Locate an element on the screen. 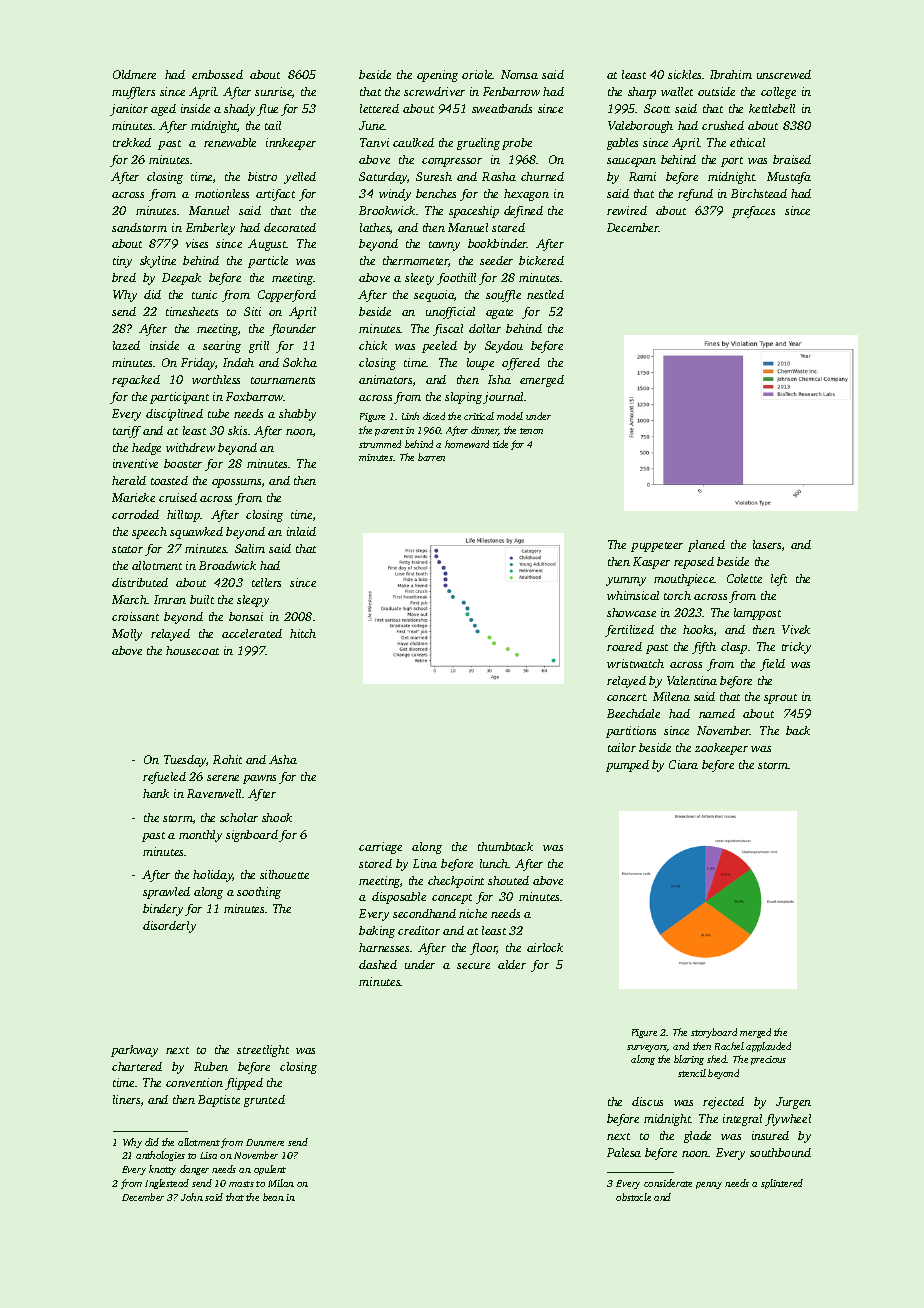 The image size is (924, 1308). Birchstead is located at coordinates (759, 193).
